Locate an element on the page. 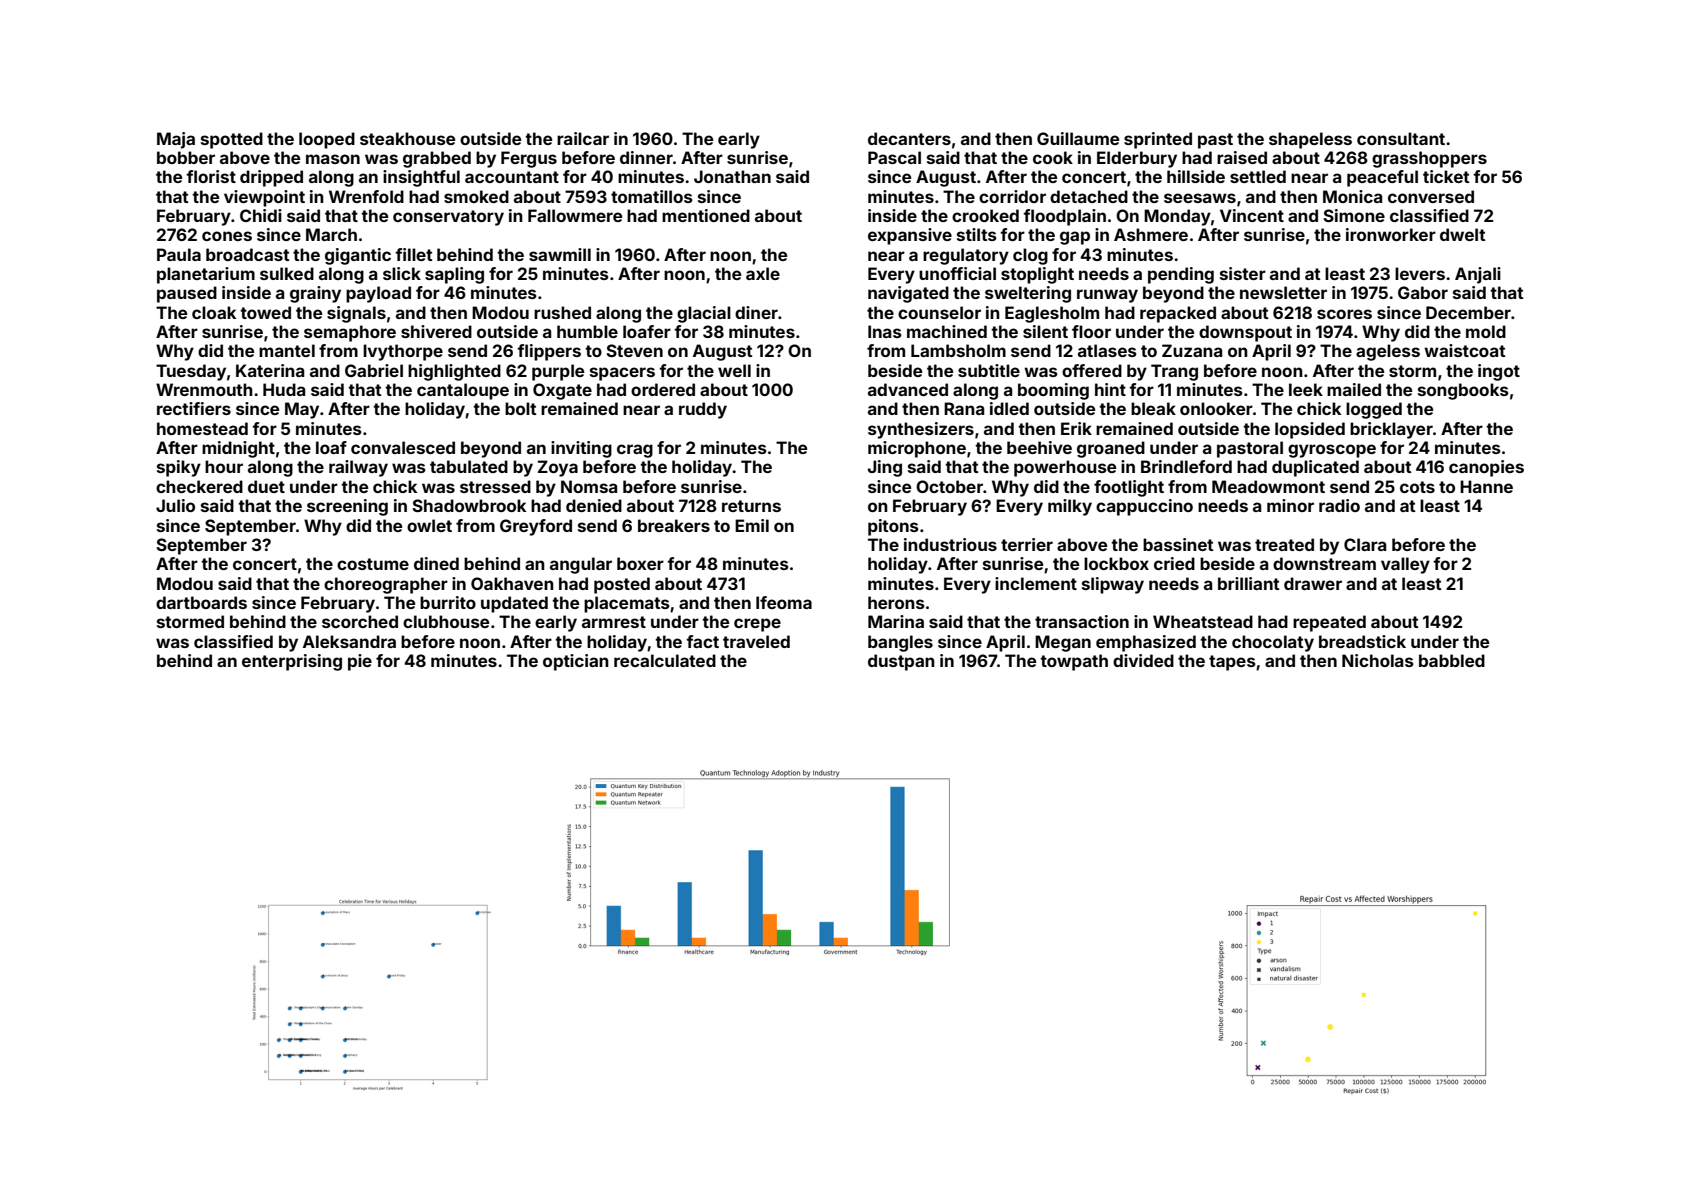 This document has height=1188, width=1681. optician is located at coordinates (576, 662).
